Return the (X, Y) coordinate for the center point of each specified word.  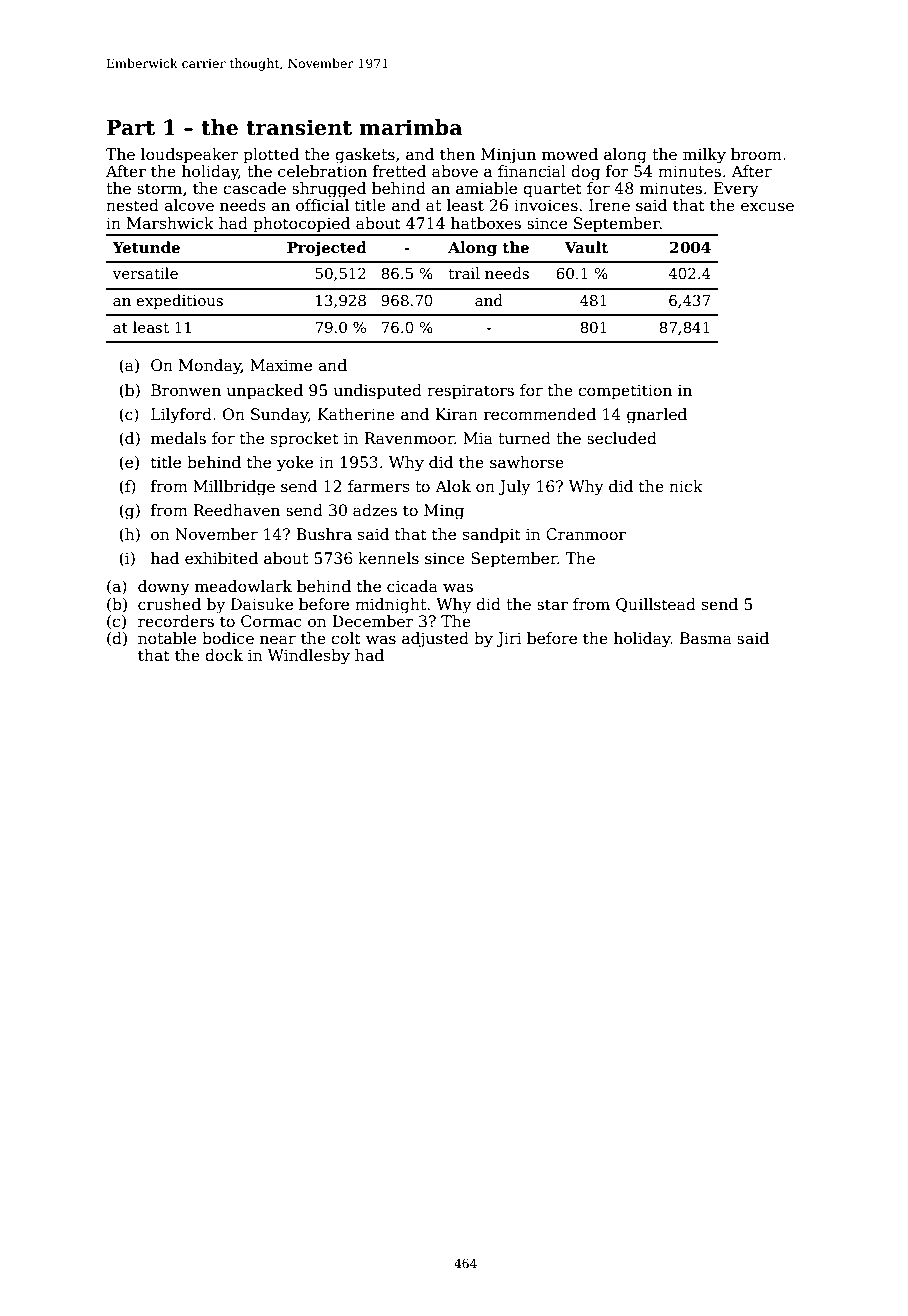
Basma (706, 638)
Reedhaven (236, 510)
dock (224, 655)
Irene (609, 205)
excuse (767, 207)
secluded (622, 438)
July (514, 488)
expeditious (179, 301)
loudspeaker (190, 155)
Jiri (509, 639)
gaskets (365, 156)
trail (464, 273)
